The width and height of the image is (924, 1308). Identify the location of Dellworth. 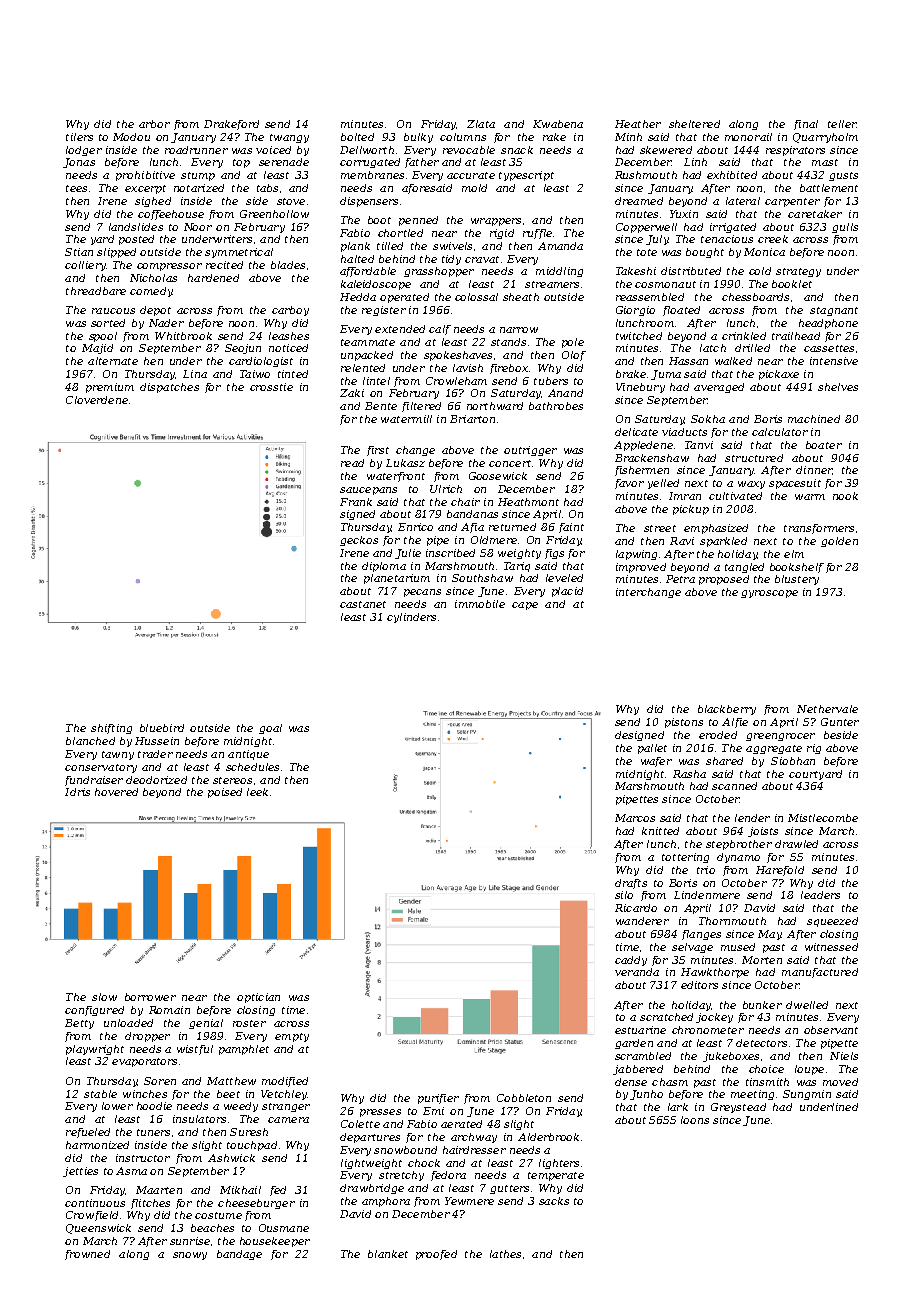
(367, 150).
